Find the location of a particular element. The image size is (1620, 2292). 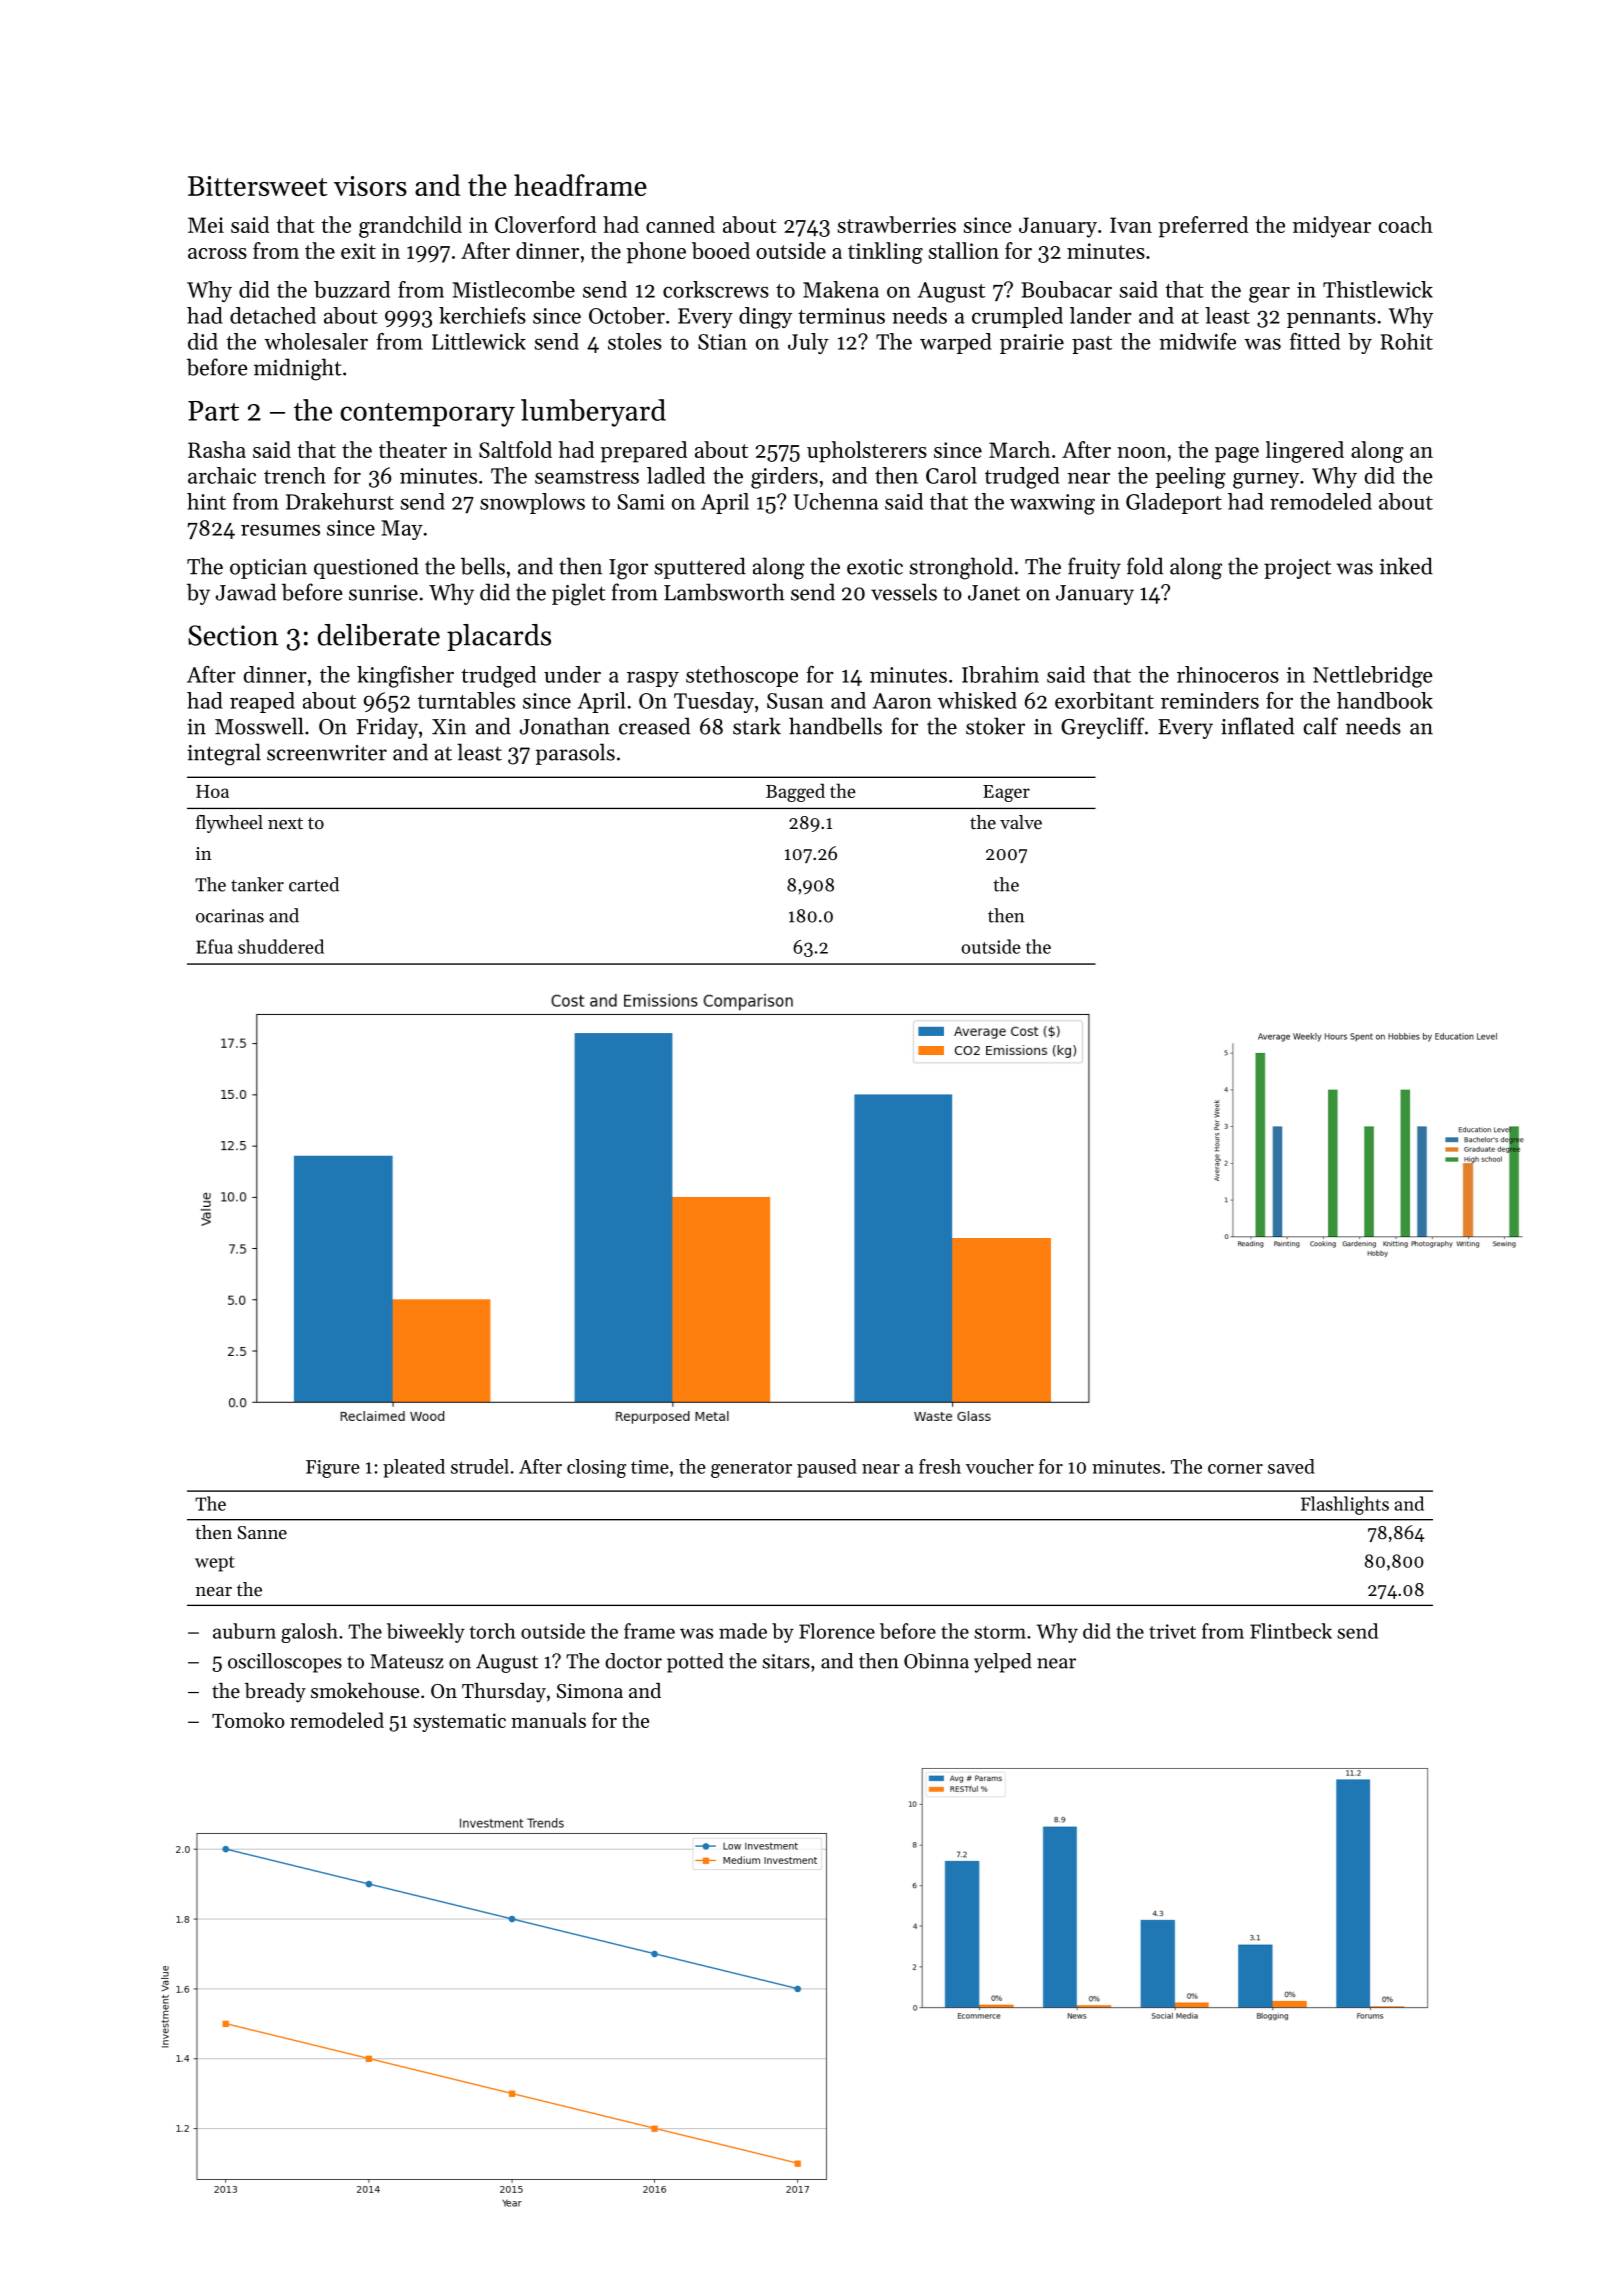

calf is located at coordinates (1321, 726).
